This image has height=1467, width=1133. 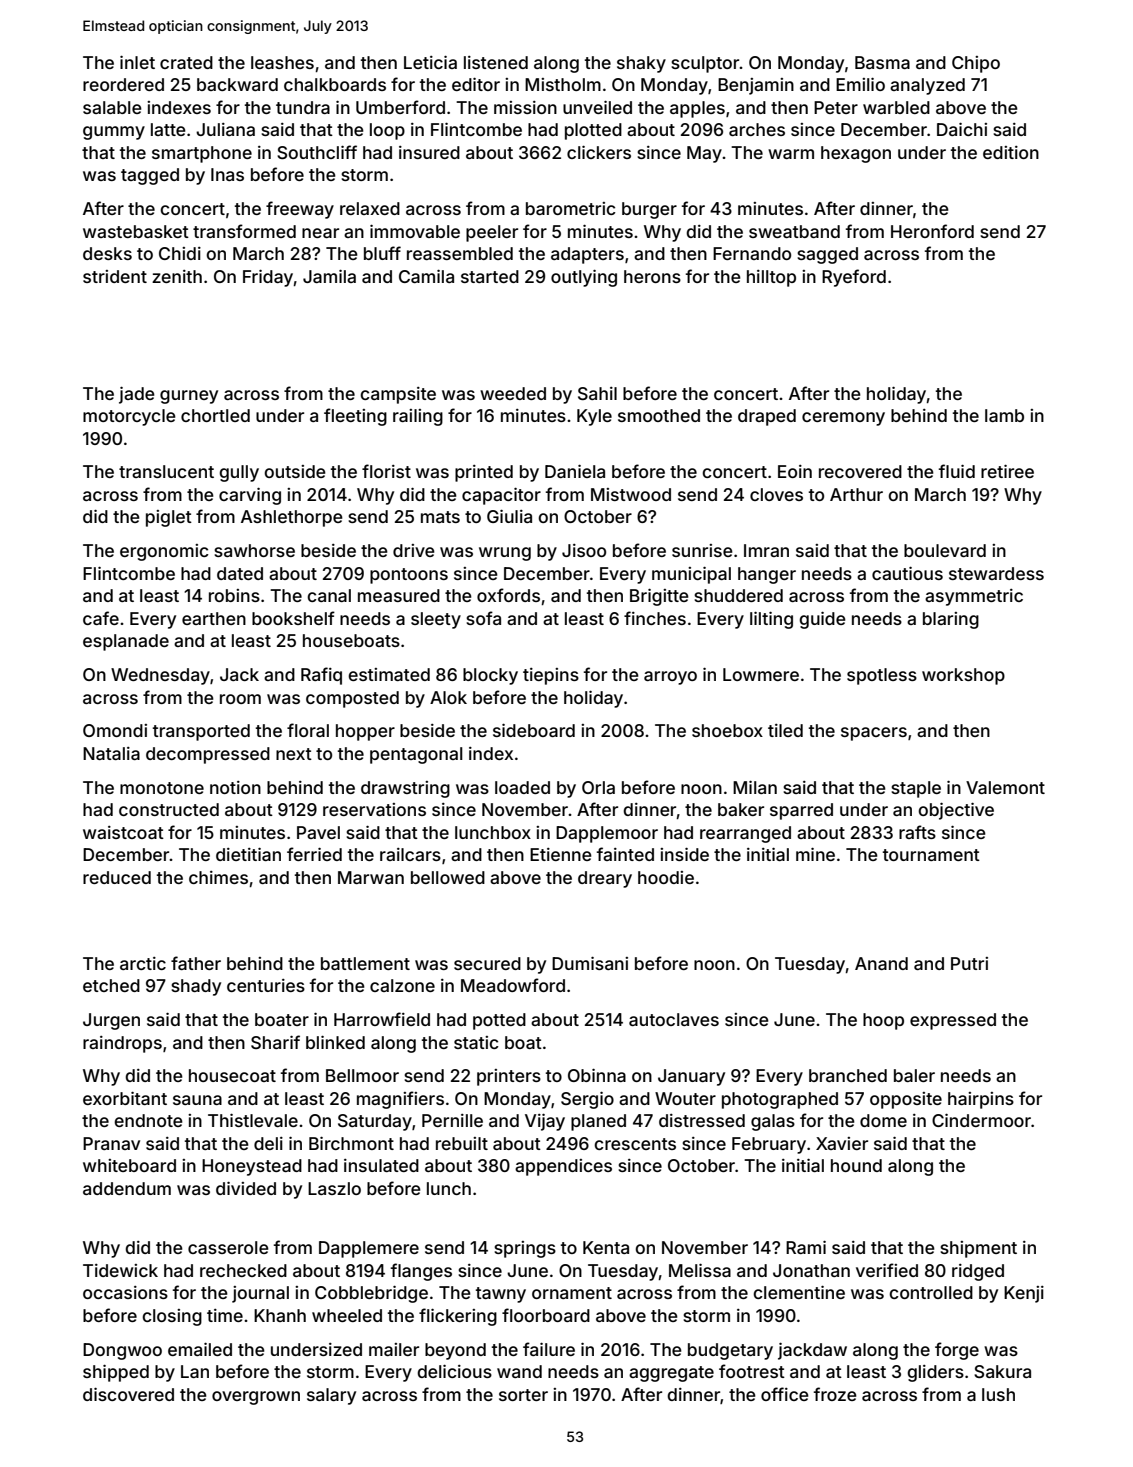 What do you see at coordinates (670, 678) in the image?
I see `arroyo` at bounding box center [670, 678].
